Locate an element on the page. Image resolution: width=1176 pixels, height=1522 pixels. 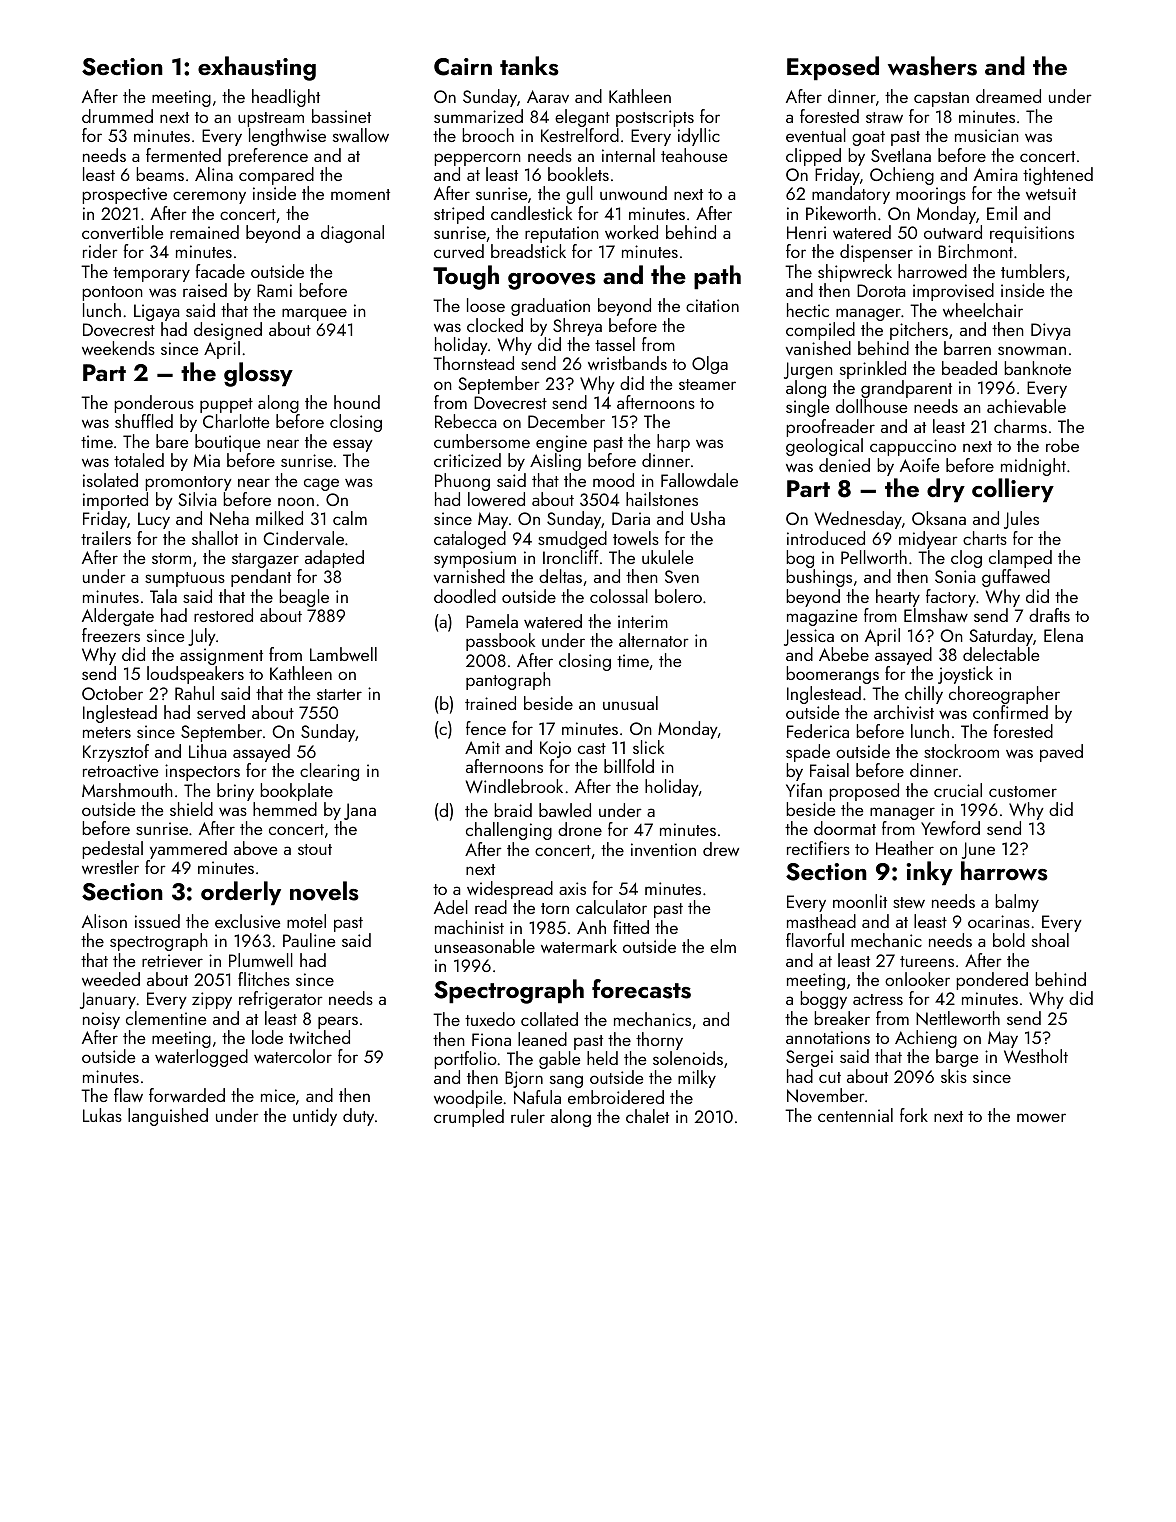
Elmshaw is located at coordinates (936, 615).
